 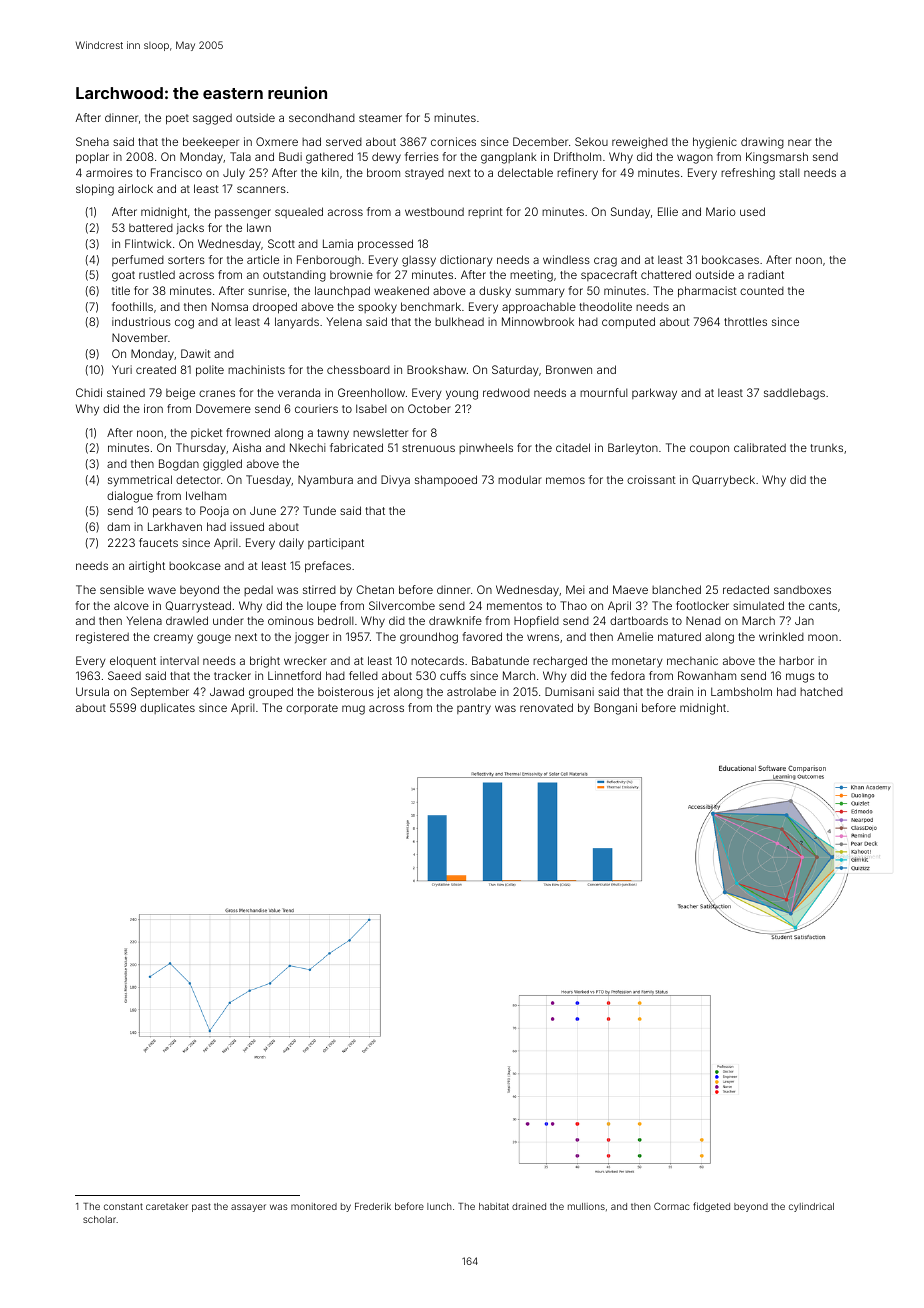 I want to click on counted, so click(x=762, y=291).
